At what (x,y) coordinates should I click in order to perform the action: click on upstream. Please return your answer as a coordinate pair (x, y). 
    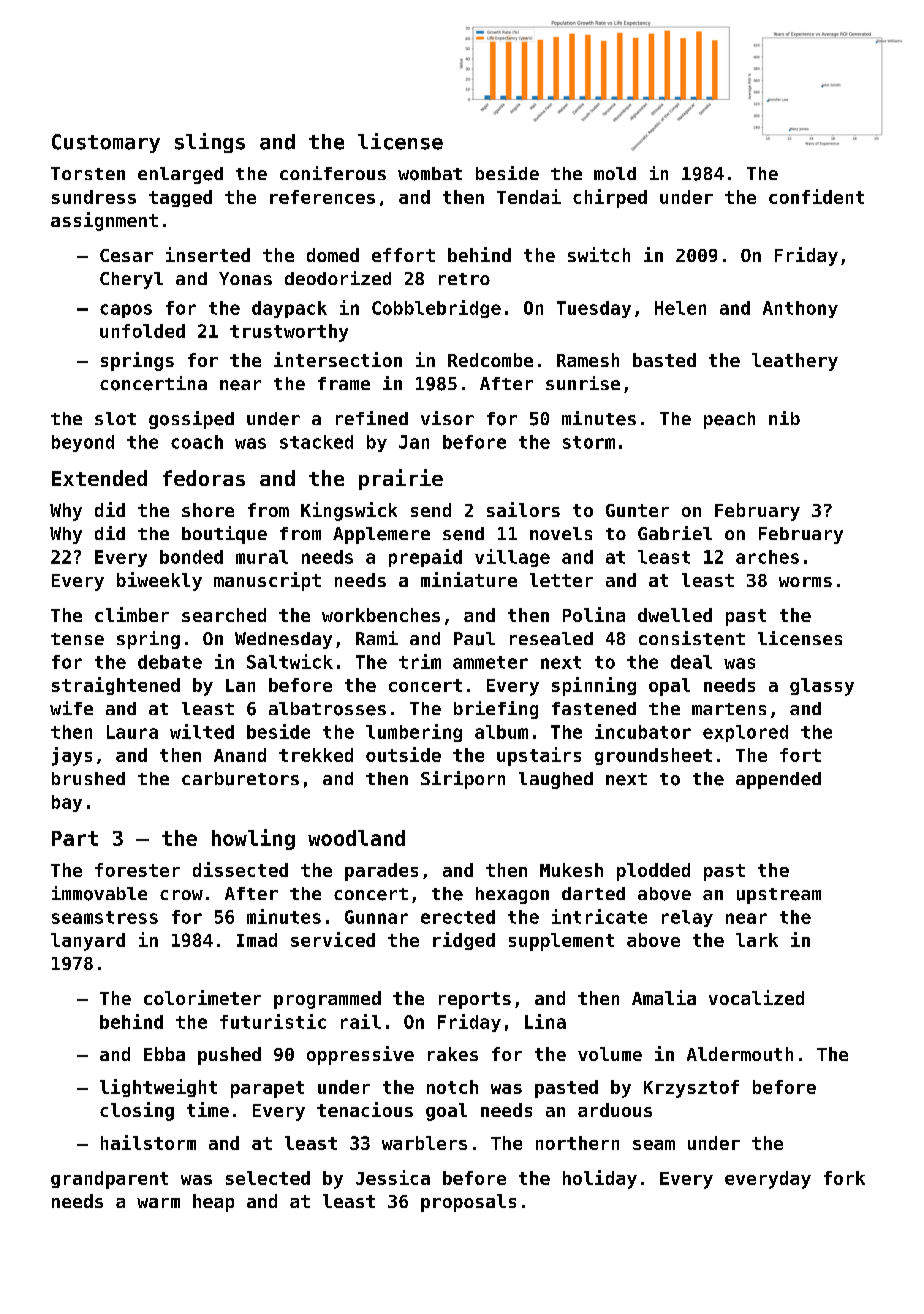
    Looking at the image, I should click on (779, 896).
